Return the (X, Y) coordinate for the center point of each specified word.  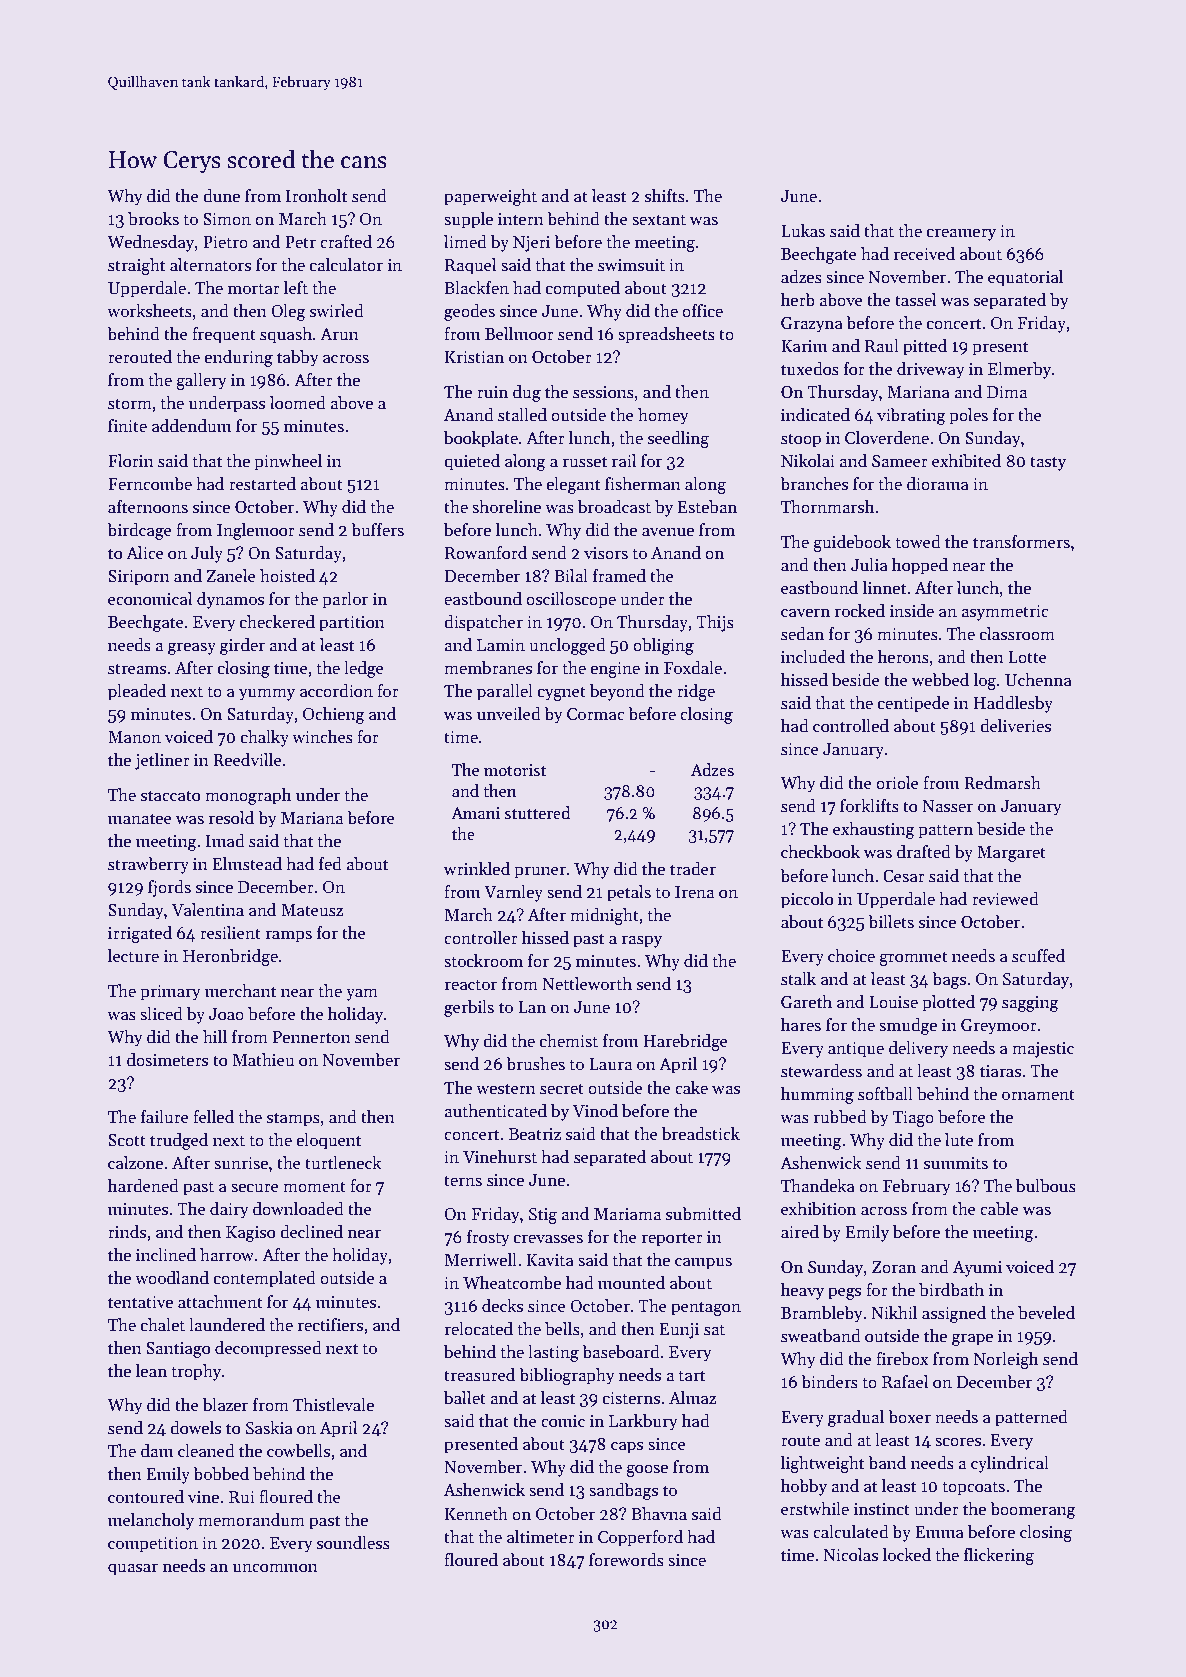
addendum (192, 426)
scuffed (1038, 956)
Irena (694, 892)
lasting (553, 1353)
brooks (153, 219)
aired (800, 1232)
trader (693, 869)
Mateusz (312, 910)
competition (153, 1545)
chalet (163, 1325)
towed (918, 542)
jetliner (162, 761)
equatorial (1025, 278)
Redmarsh (1002, 783)
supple (468, 220)
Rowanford (486, 553)
